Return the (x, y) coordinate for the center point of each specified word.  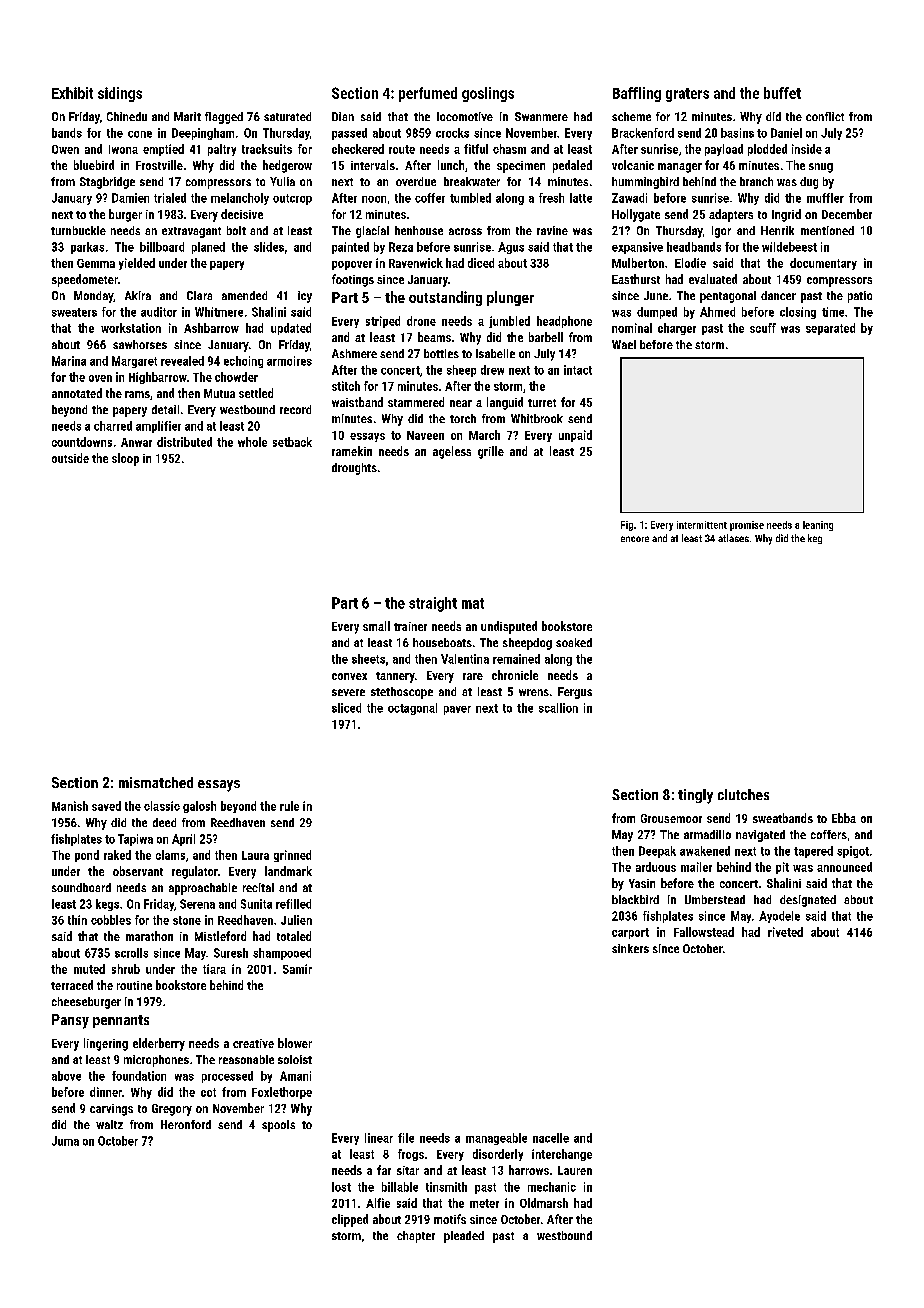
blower (295, 1043)
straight (433, 604)
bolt (236, 230)
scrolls (131, 953)
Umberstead (715, 899)
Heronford (186, 1124)
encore (635, 539)
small (376, 626)
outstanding (445, 298)
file (406, 1138)
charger (677, 329)
